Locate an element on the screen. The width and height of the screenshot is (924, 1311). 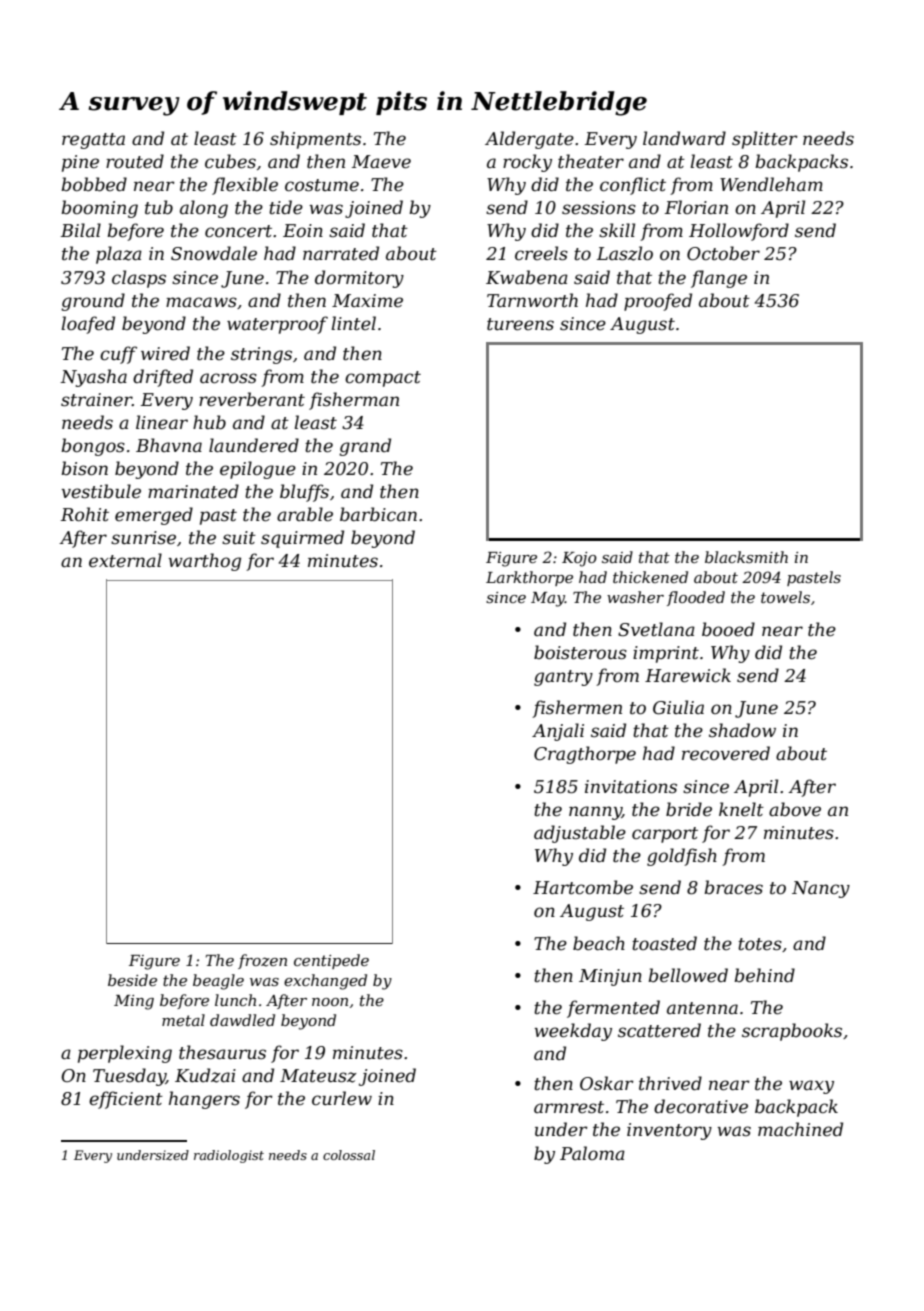
Hollowford is located at coordinates (739, 232).
